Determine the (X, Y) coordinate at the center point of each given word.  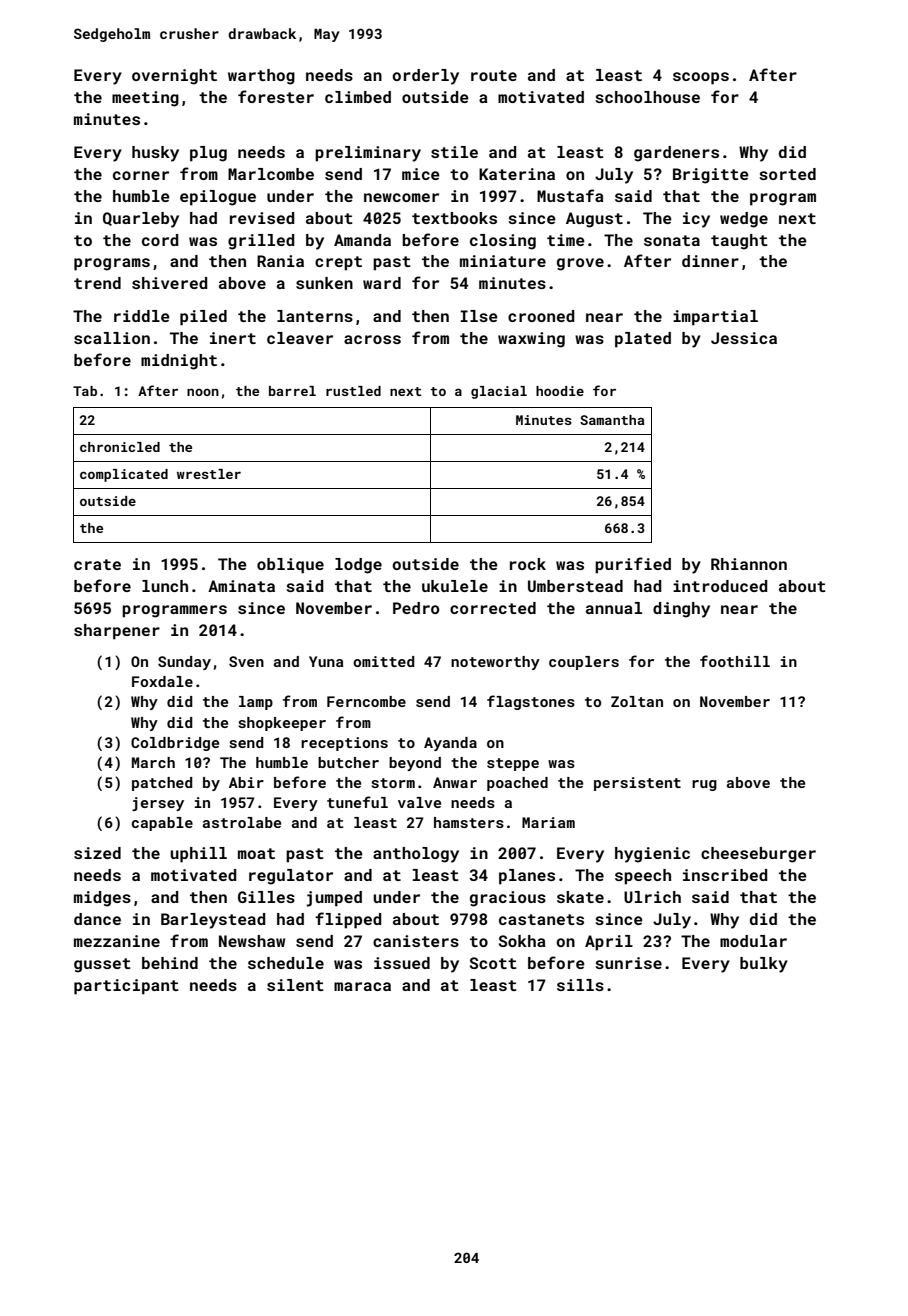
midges (102, 899)
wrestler (209, 474)
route (494, 75)
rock (528, 564)
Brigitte (711, 176)
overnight (174, 77)
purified (633, 565)
